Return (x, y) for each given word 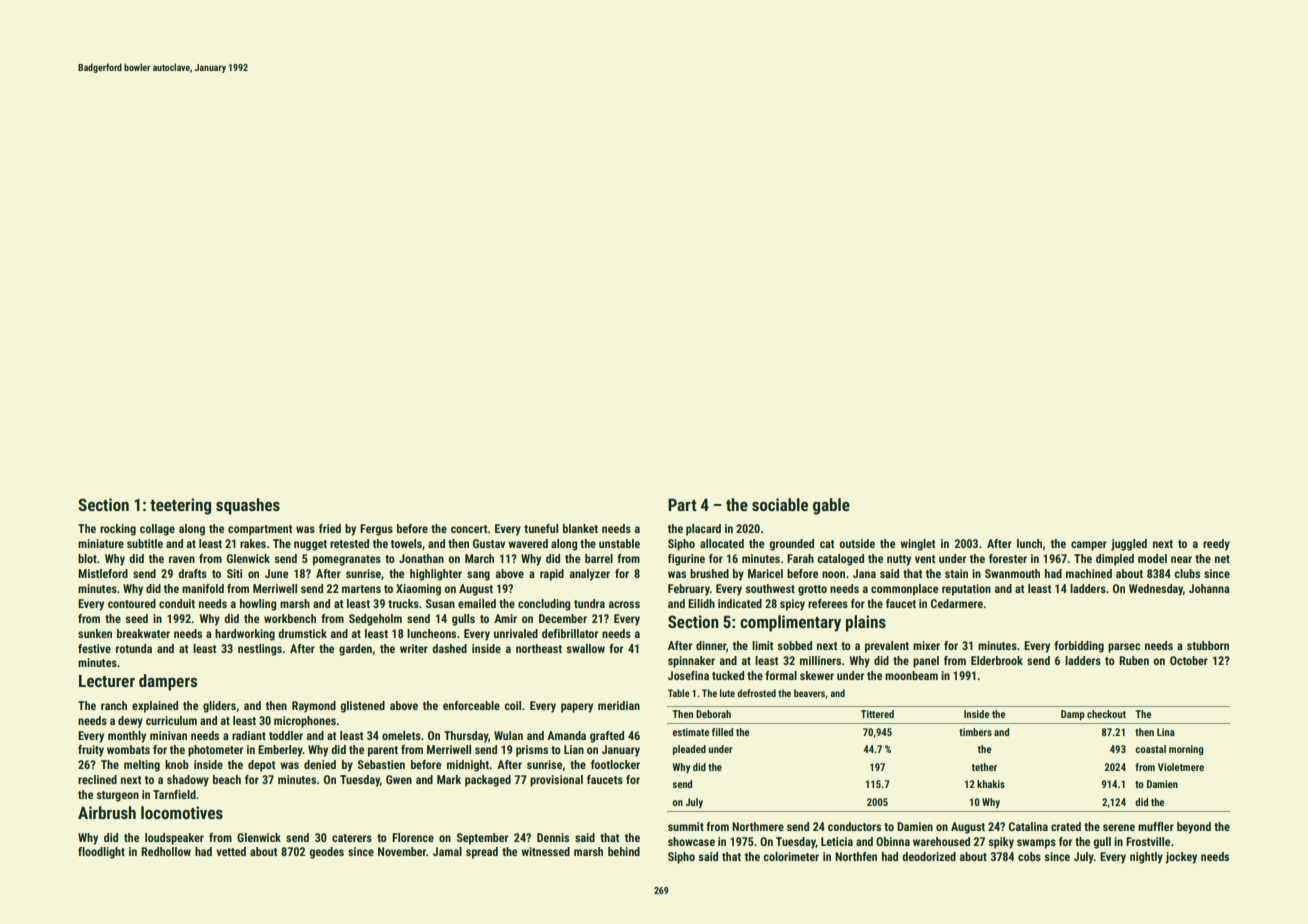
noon (833, 574)
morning (1186, 750)
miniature (101, 543)
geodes (326, 853)
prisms (532, 751)
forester (1008, 558)
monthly (127, 737)
